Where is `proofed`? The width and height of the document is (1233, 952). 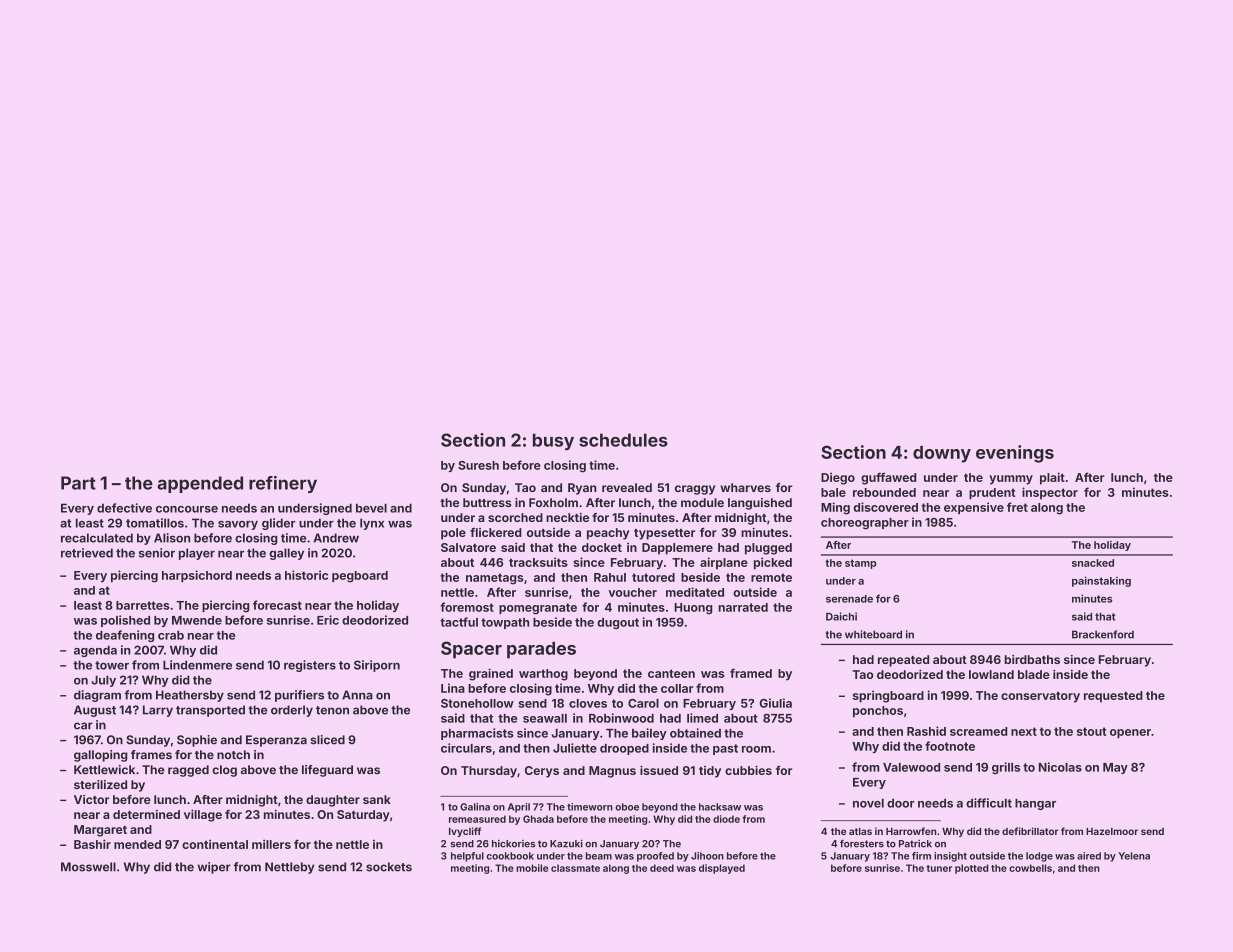
proofed is located at coordinates (655, 857).
